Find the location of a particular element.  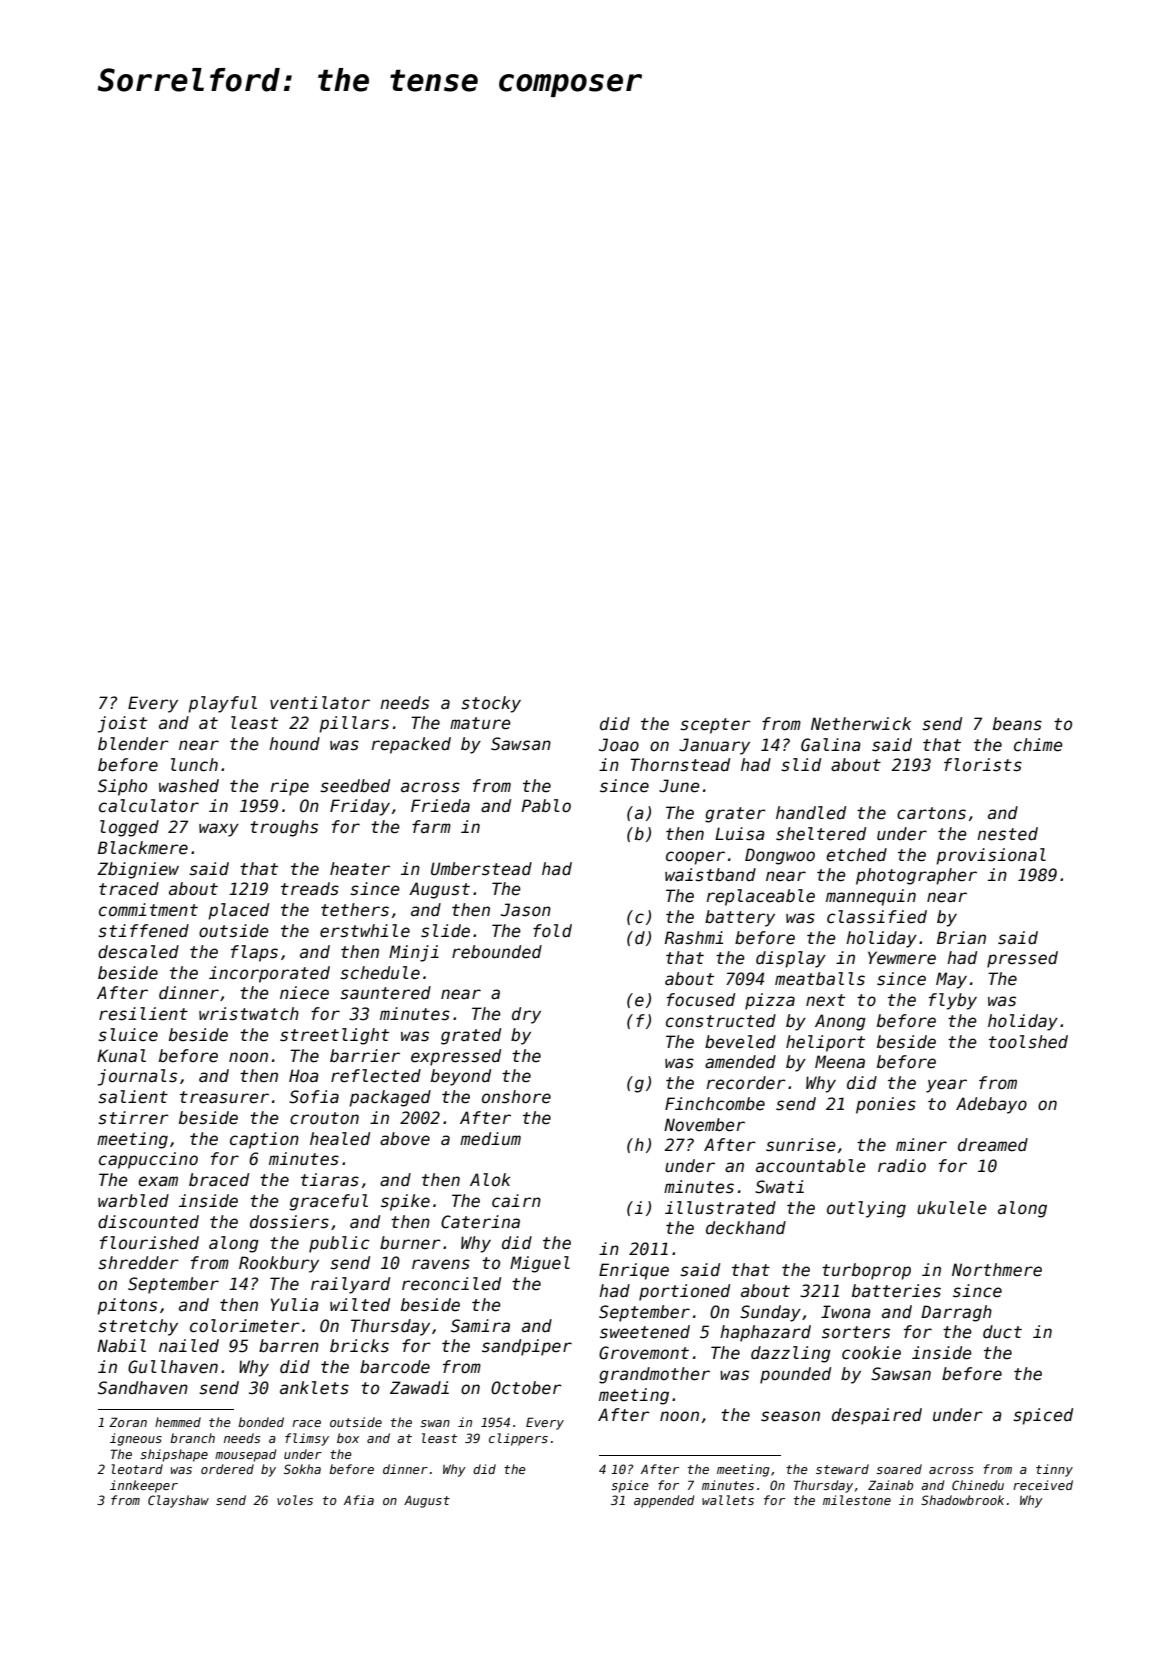

Miguel is located at coordinates (540, 1264).
